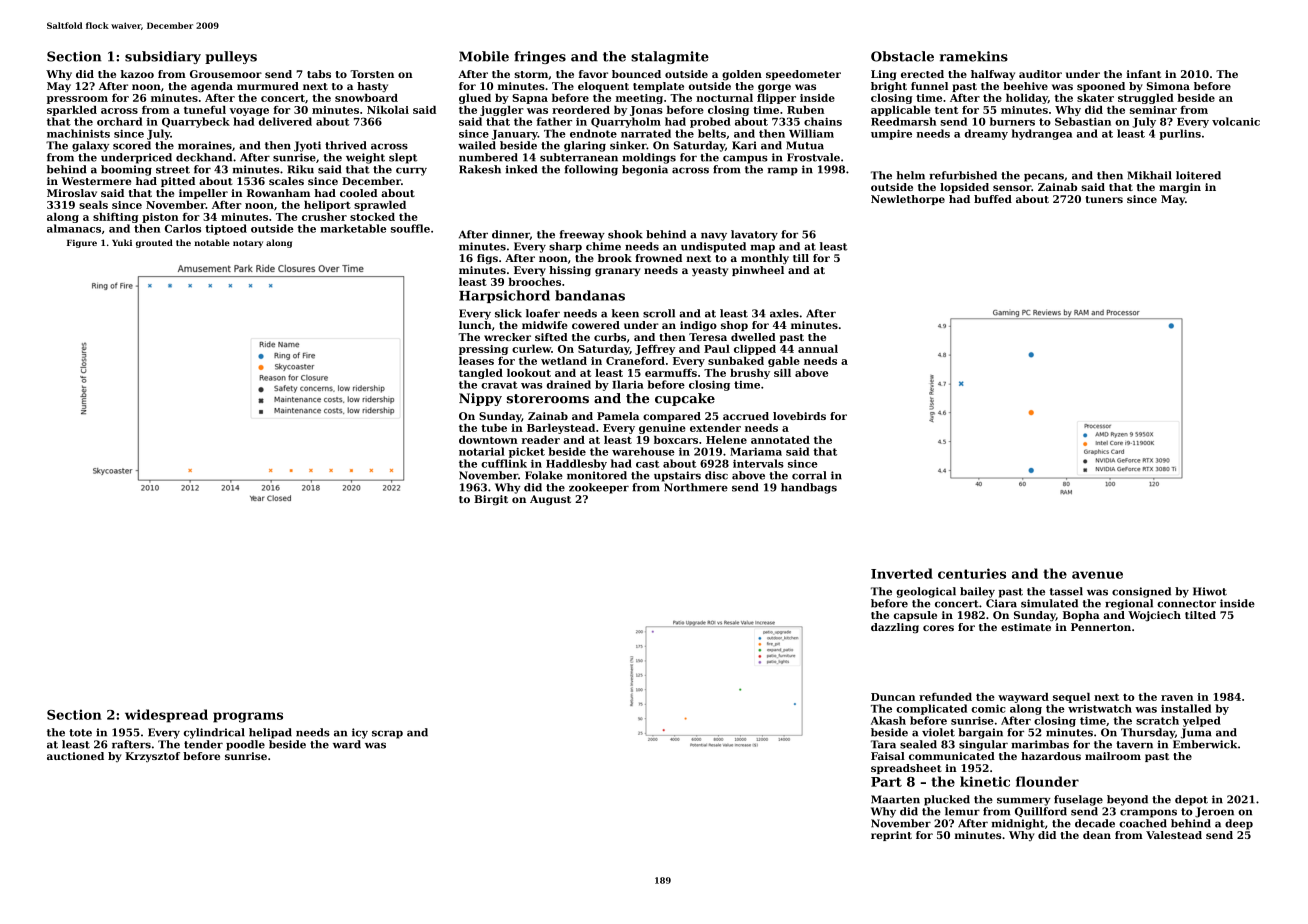  I want to click on flipper, so click(776, 99).
